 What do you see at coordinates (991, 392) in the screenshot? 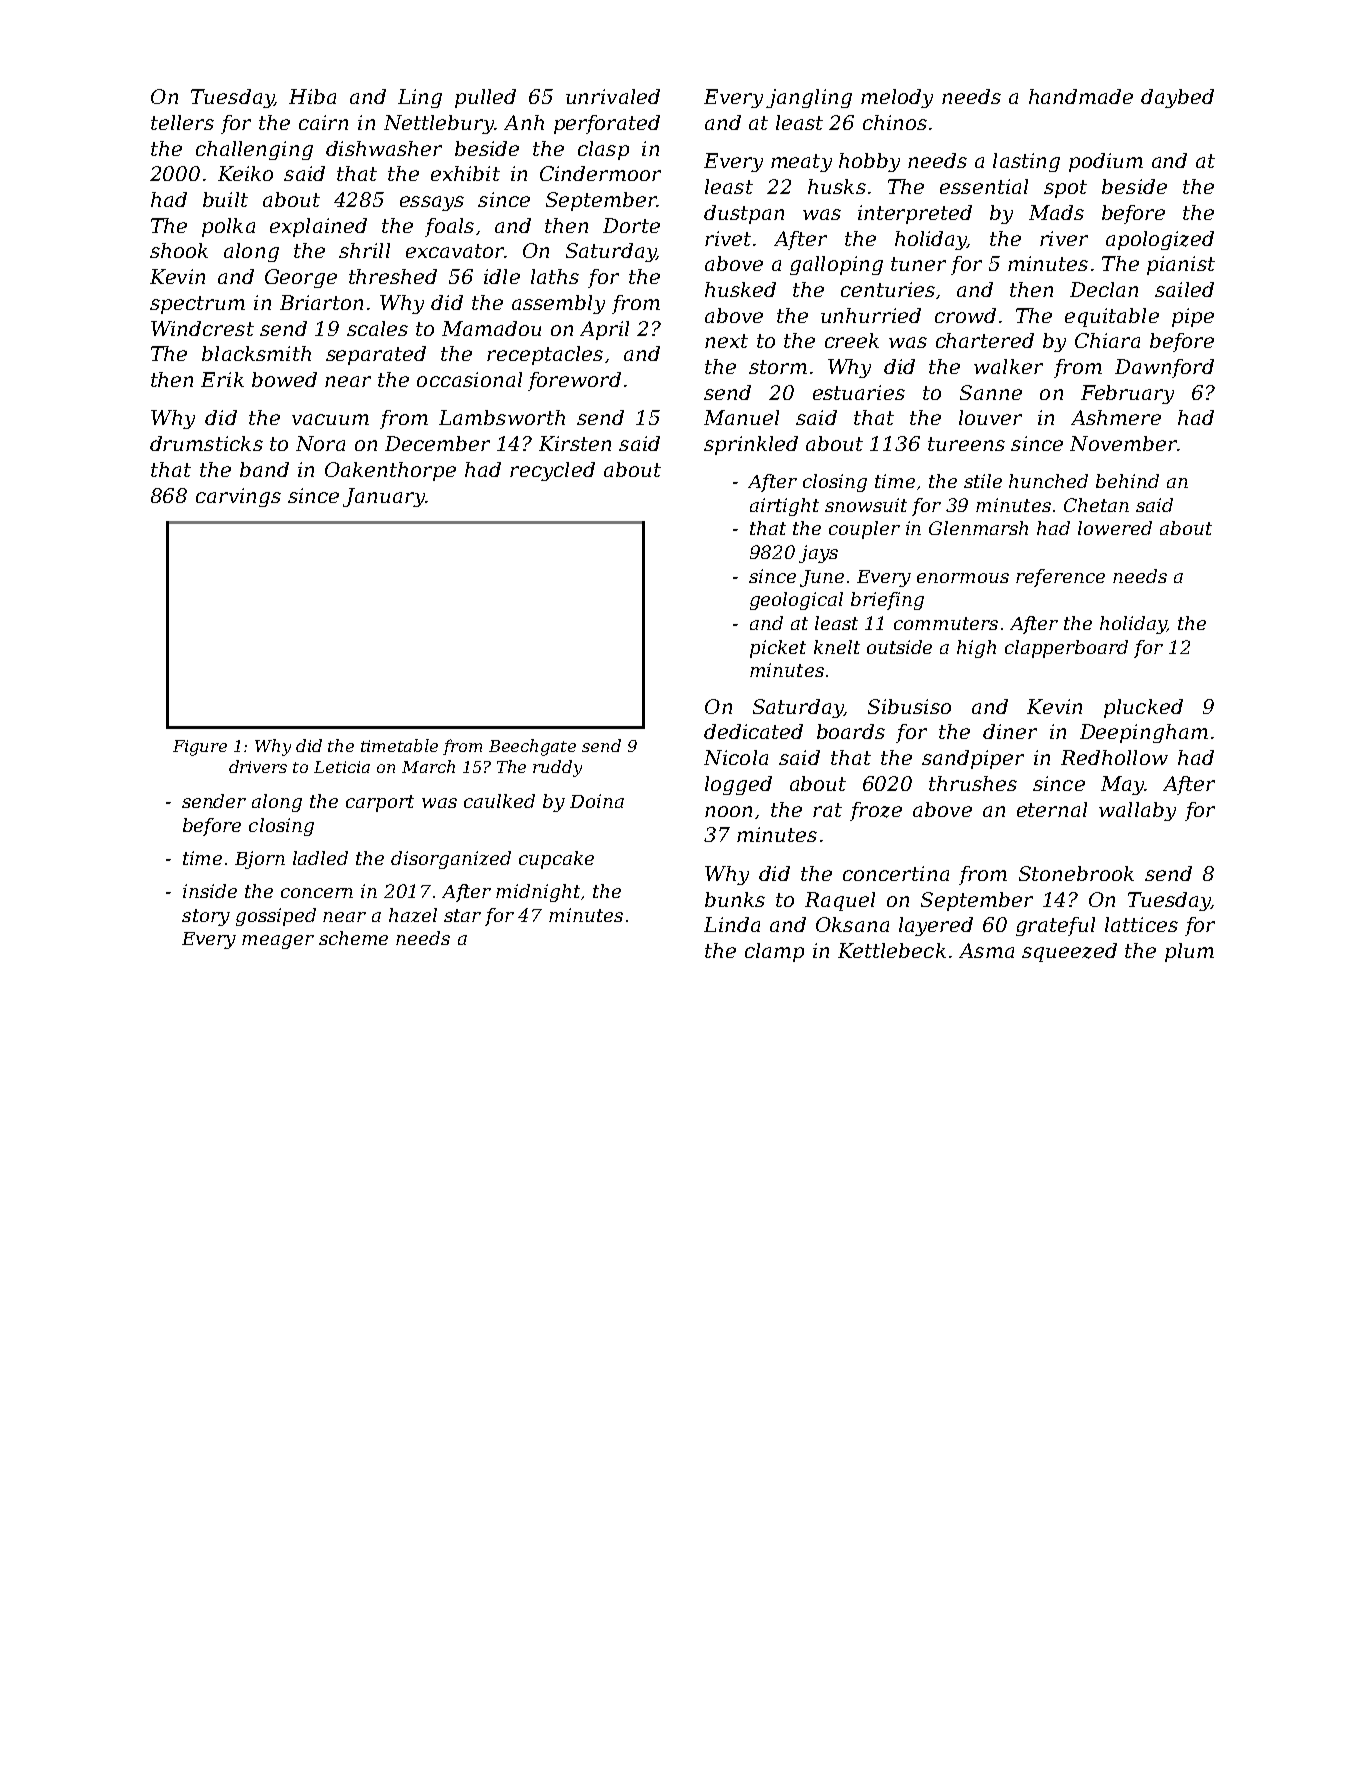
I see `Sanne` at bounding box center [991, 392].
